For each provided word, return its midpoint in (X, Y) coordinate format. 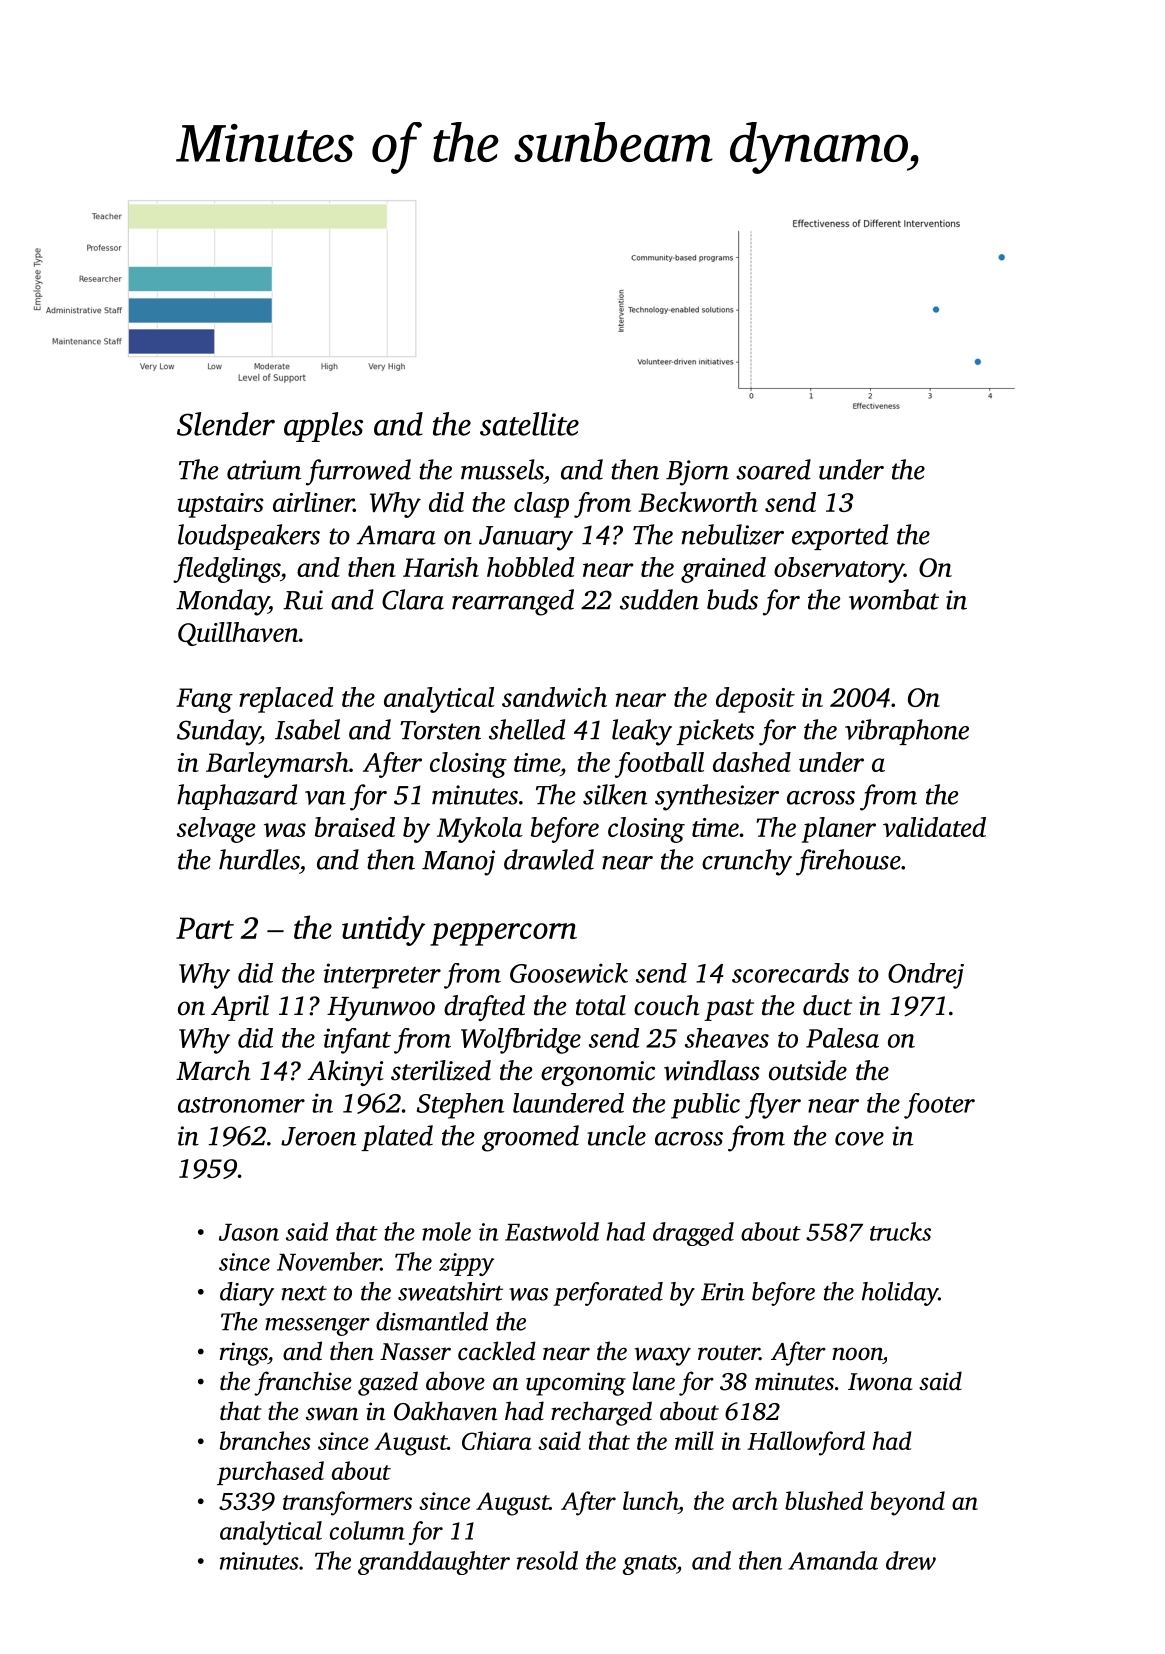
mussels (502, 469)
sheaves (727, 1038)
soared (773, 469)
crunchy (747, 862)
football (659, 765)
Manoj (458, 863)
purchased (270, 1473)
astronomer (241, 1105)
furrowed (358, 472)
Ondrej (926, 976)
